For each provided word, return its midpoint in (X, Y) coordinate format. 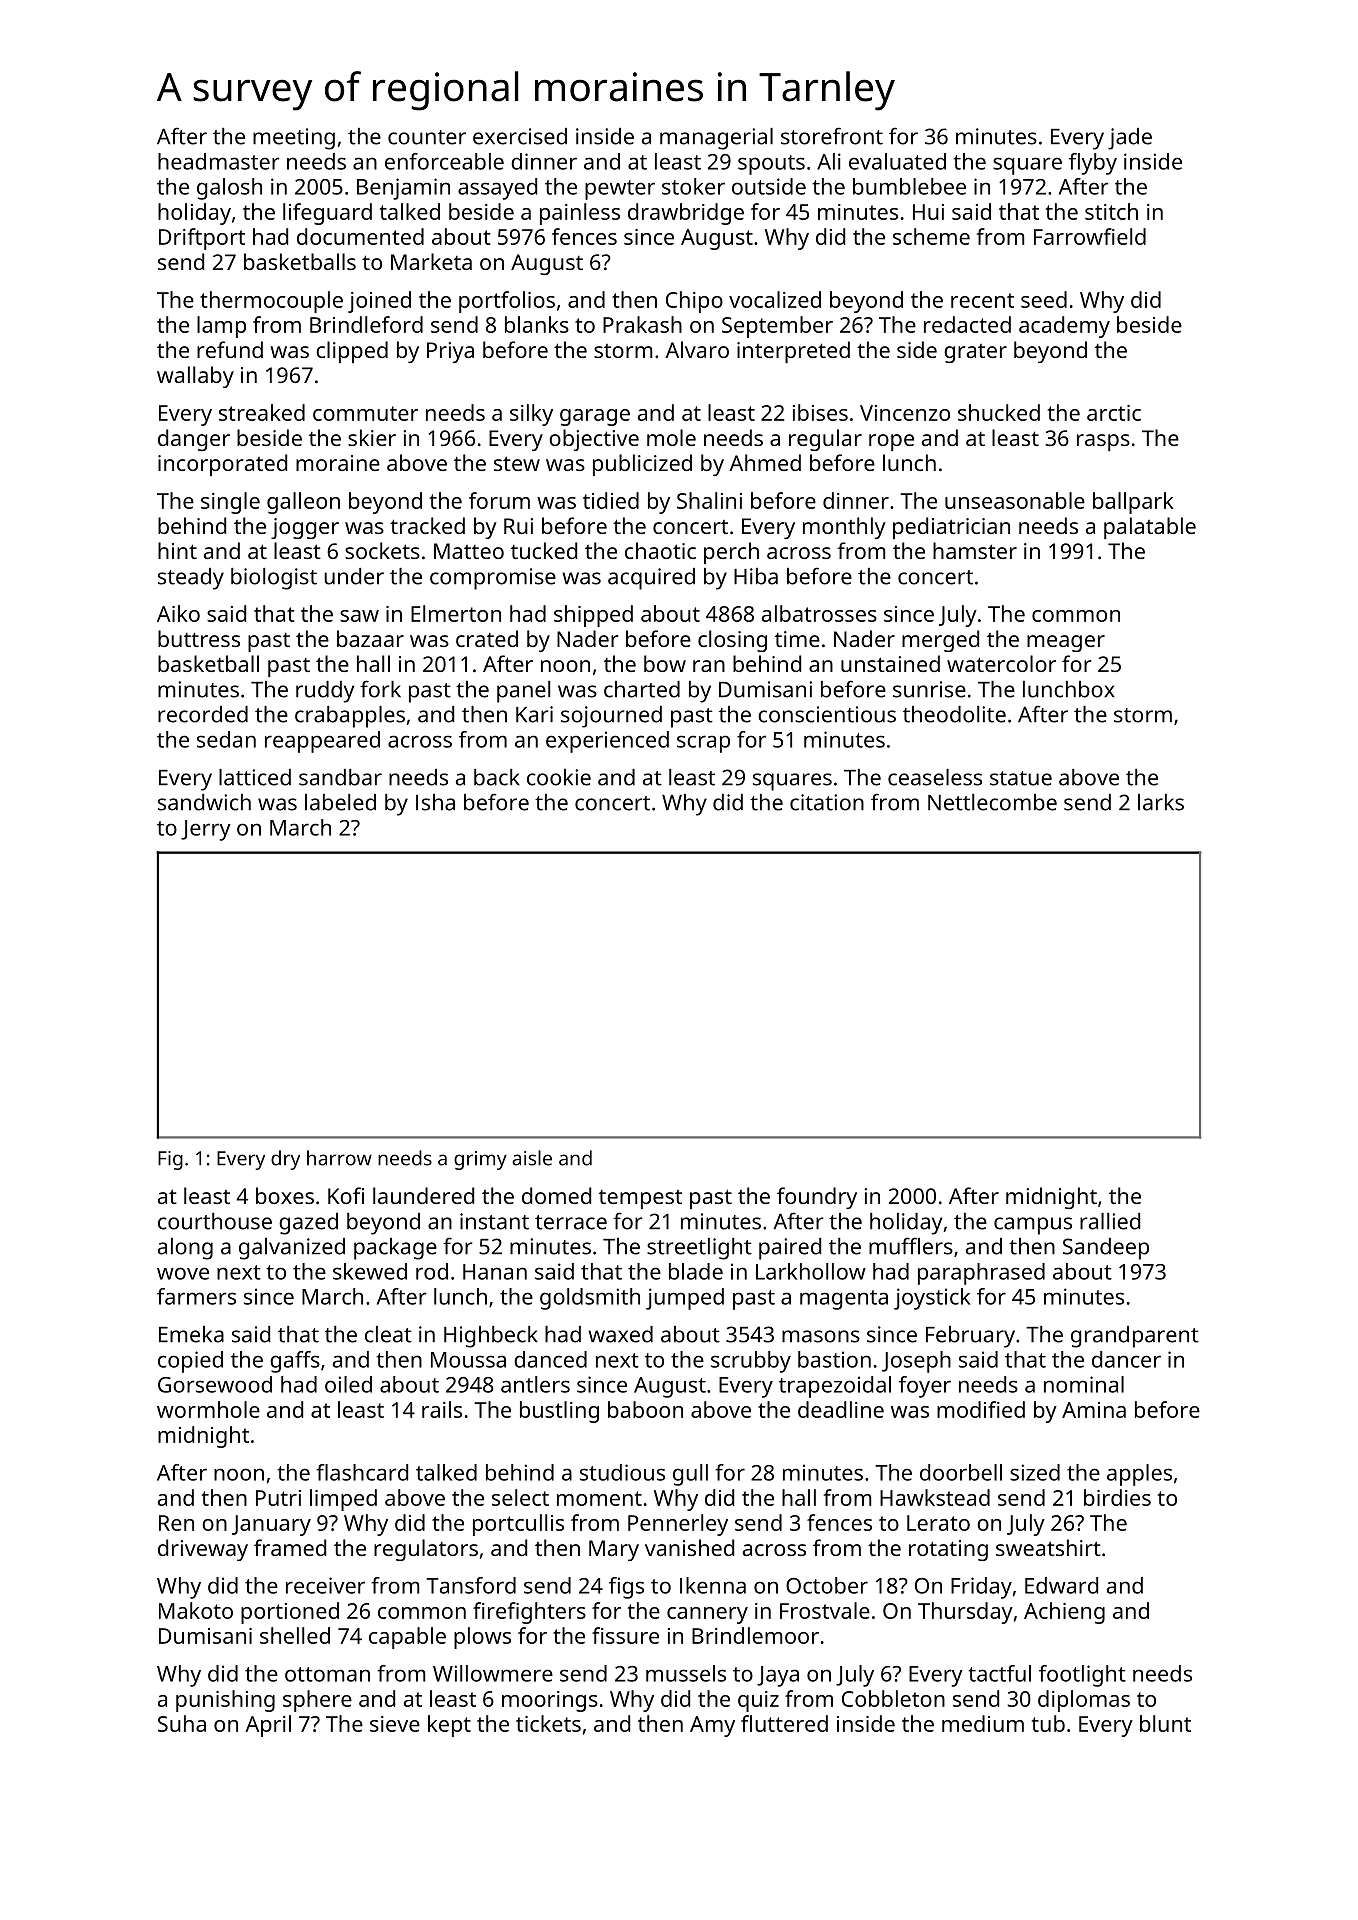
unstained (890, 663)
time (797, 639)
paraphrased (981, 1274)
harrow (339, 1158)
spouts (771, 165)
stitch (1111, 211)
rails (442, 1409)
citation (827, 802)
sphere (317, 1701)
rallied (1110, 1221)
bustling (559, 1412)
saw (359, 616)
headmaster (219, 161)
